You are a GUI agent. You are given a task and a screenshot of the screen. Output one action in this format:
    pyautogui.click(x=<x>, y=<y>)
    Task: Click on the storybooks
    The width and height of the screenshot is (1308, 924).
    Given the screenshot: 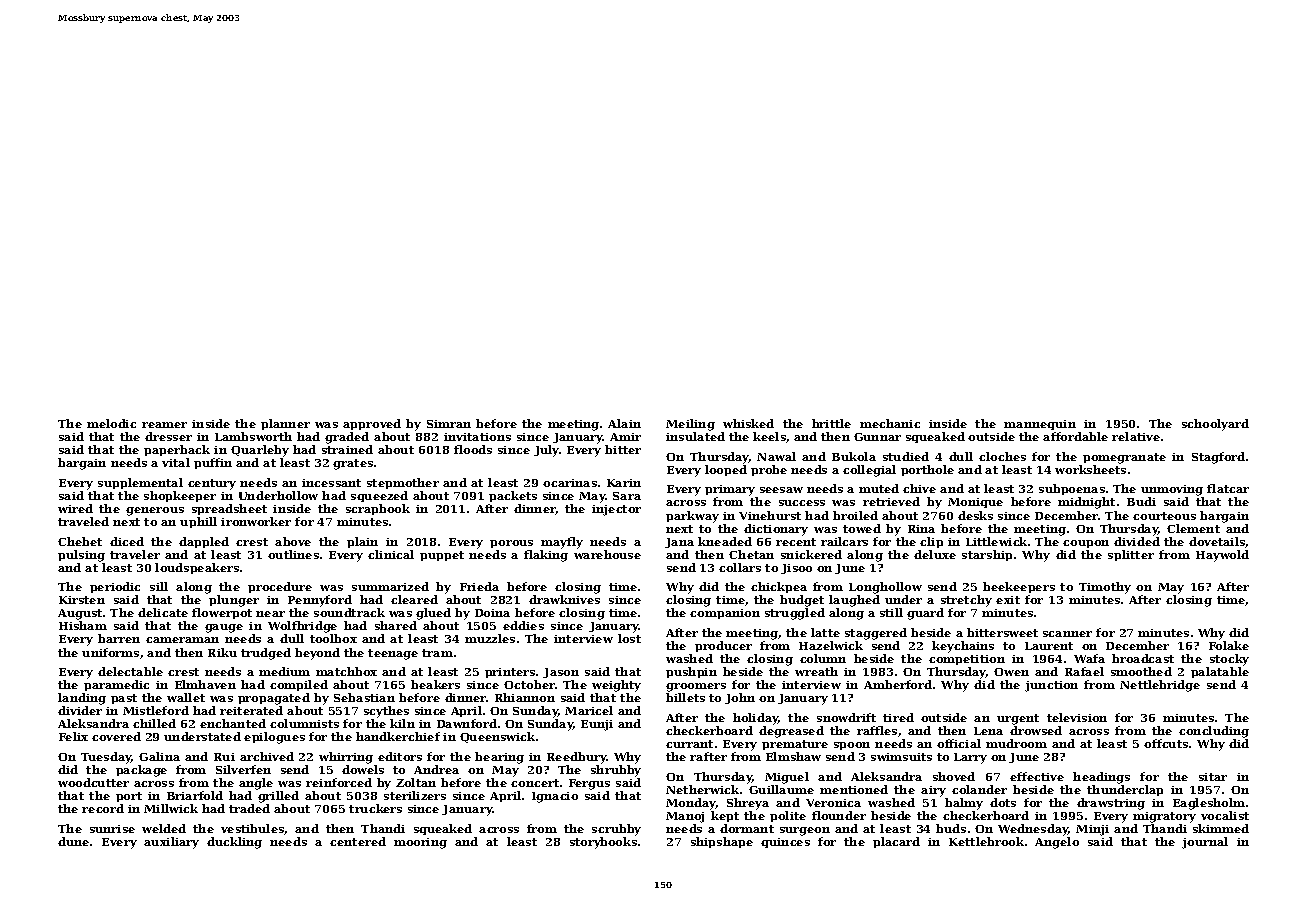 What is the action you would take?
    pyautogui.click(x=603, y=843)
